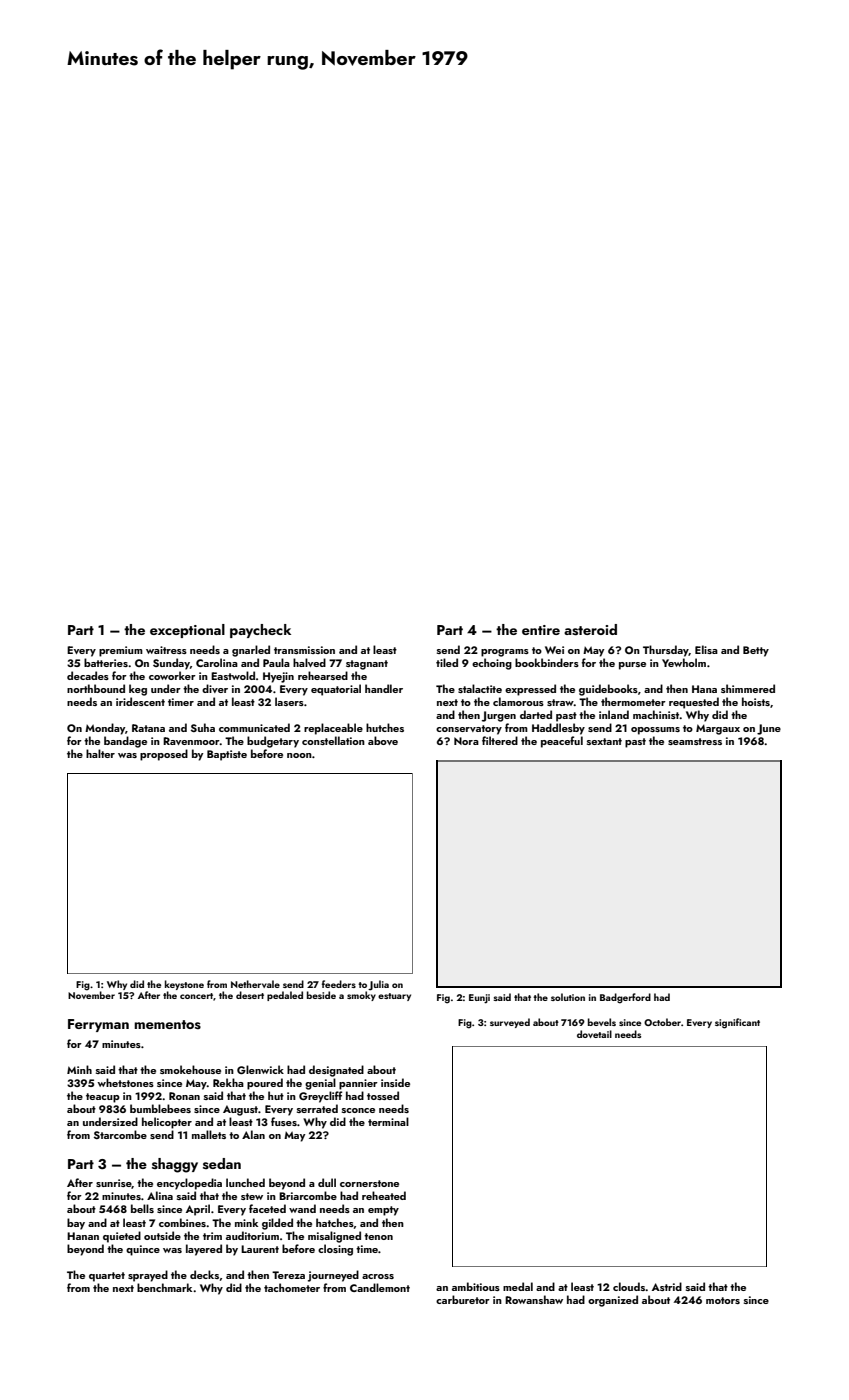  I want to click on seamstress, so click(695, 741).
